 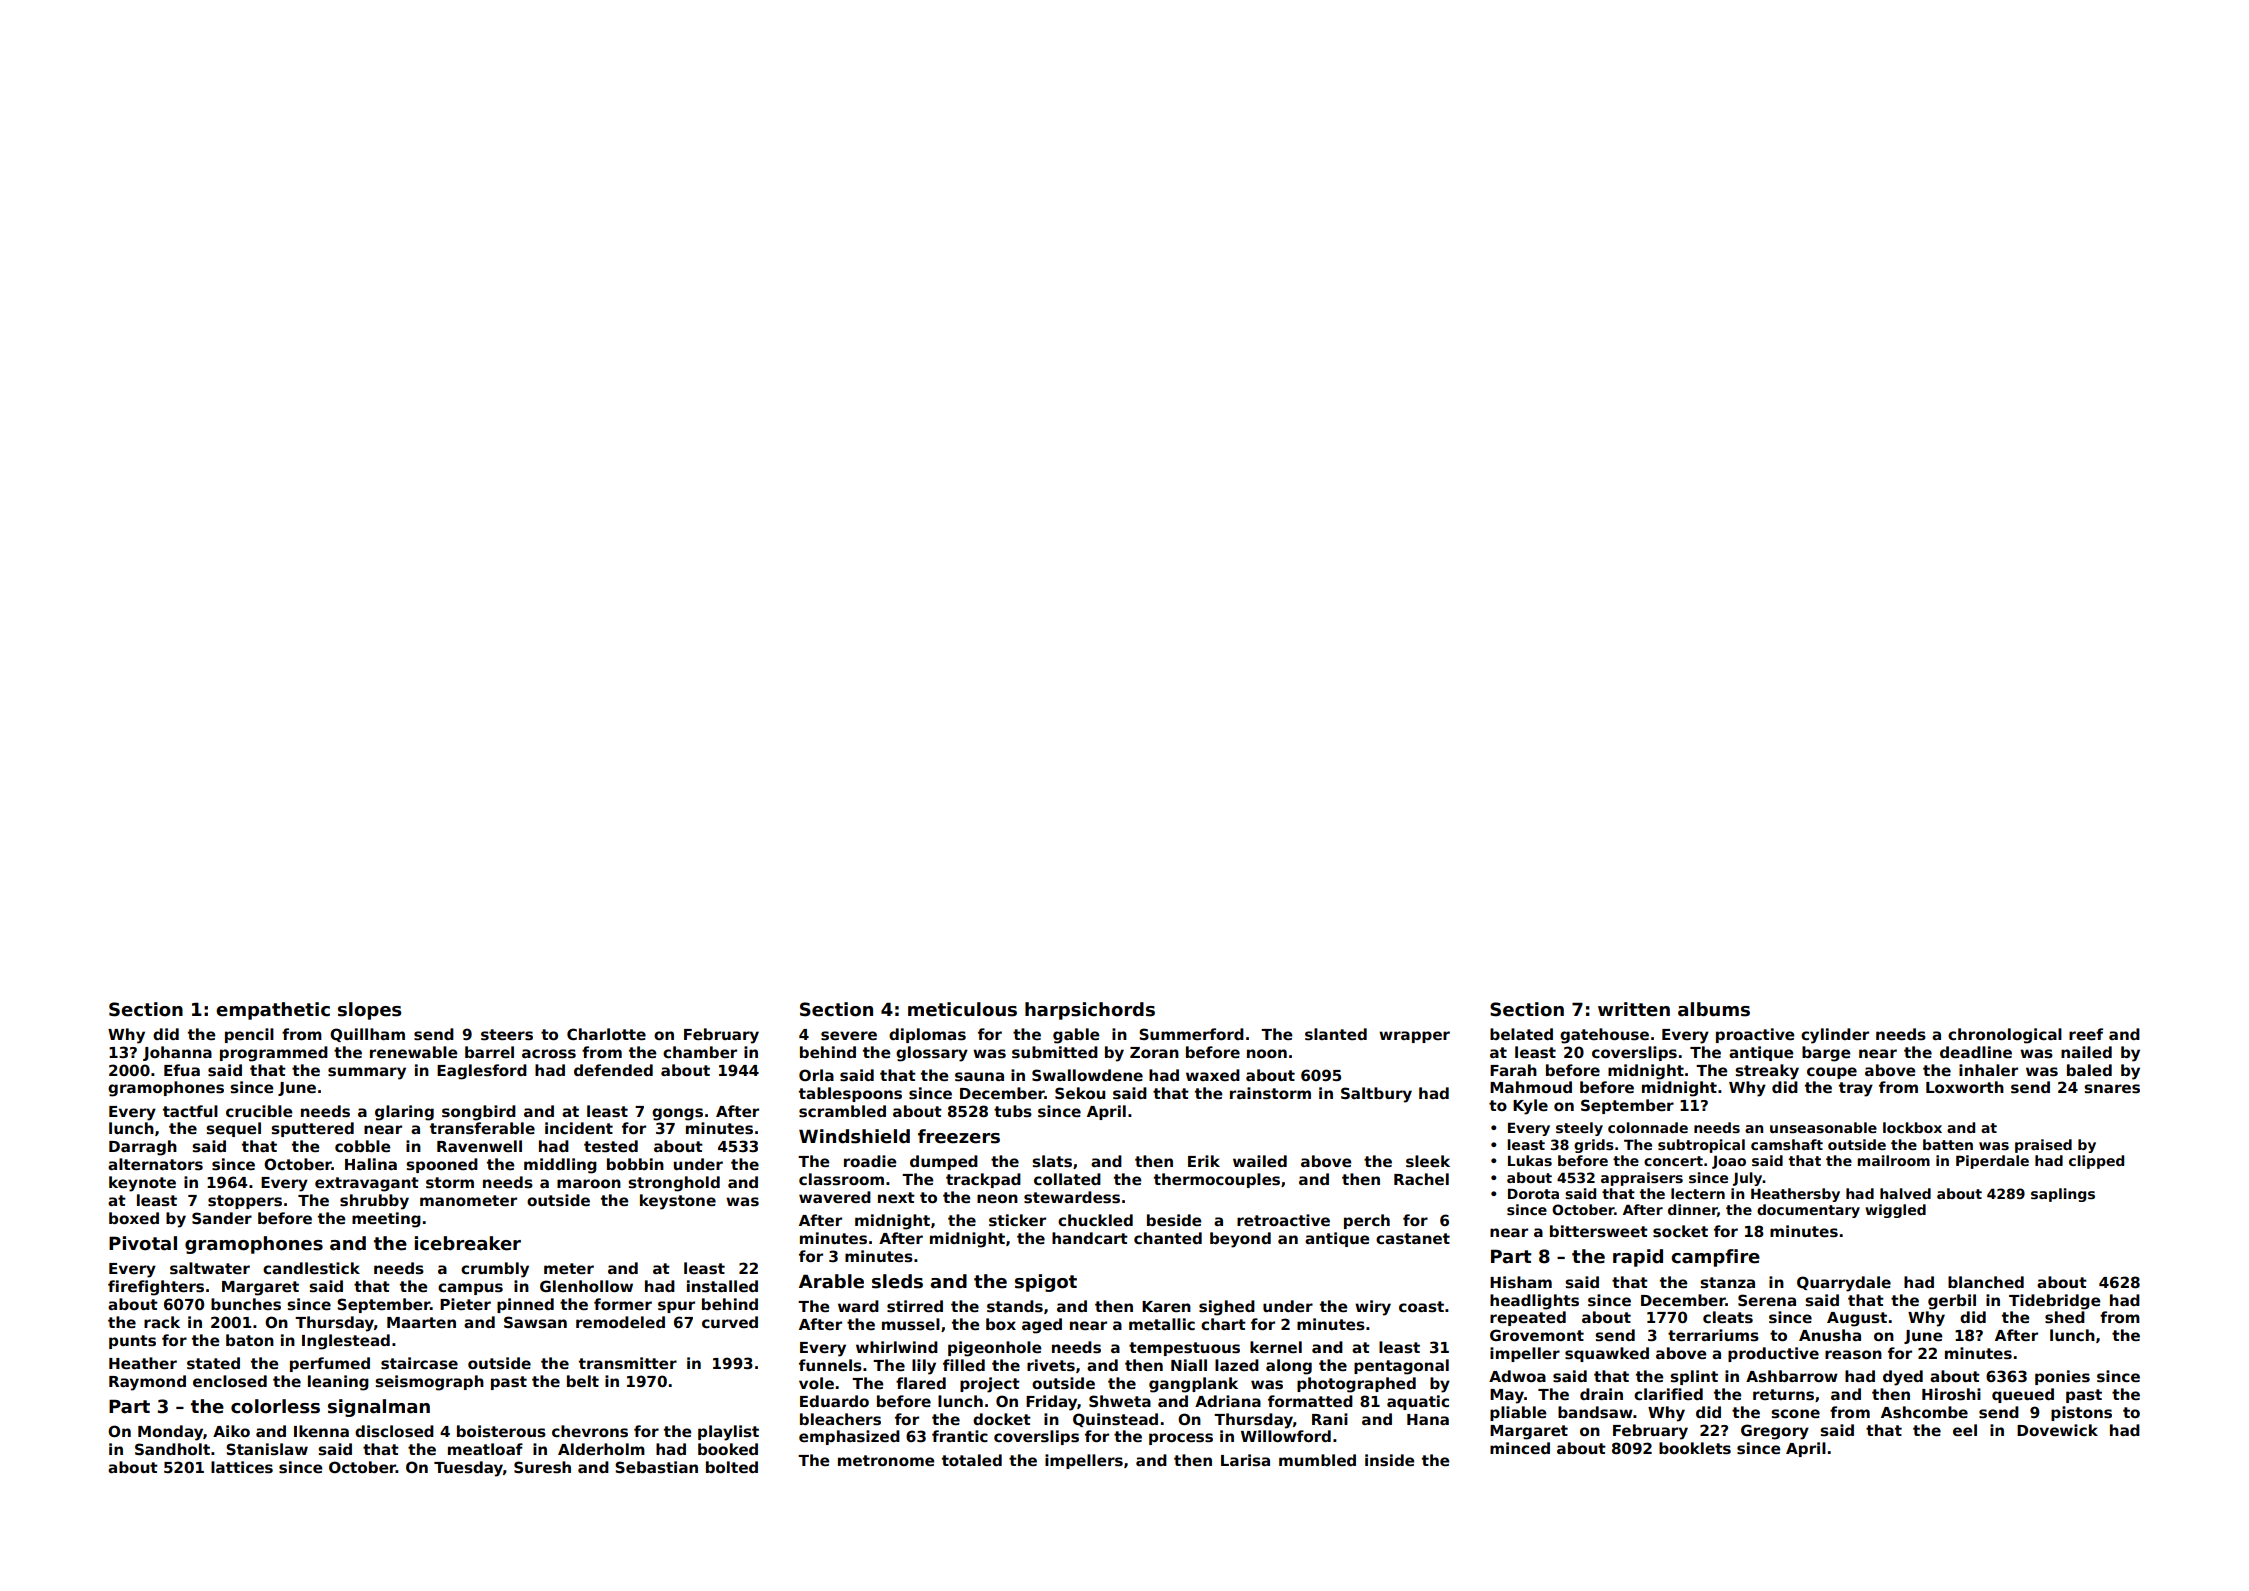 I want to click on colorless, so click(x=275, y=1406).
